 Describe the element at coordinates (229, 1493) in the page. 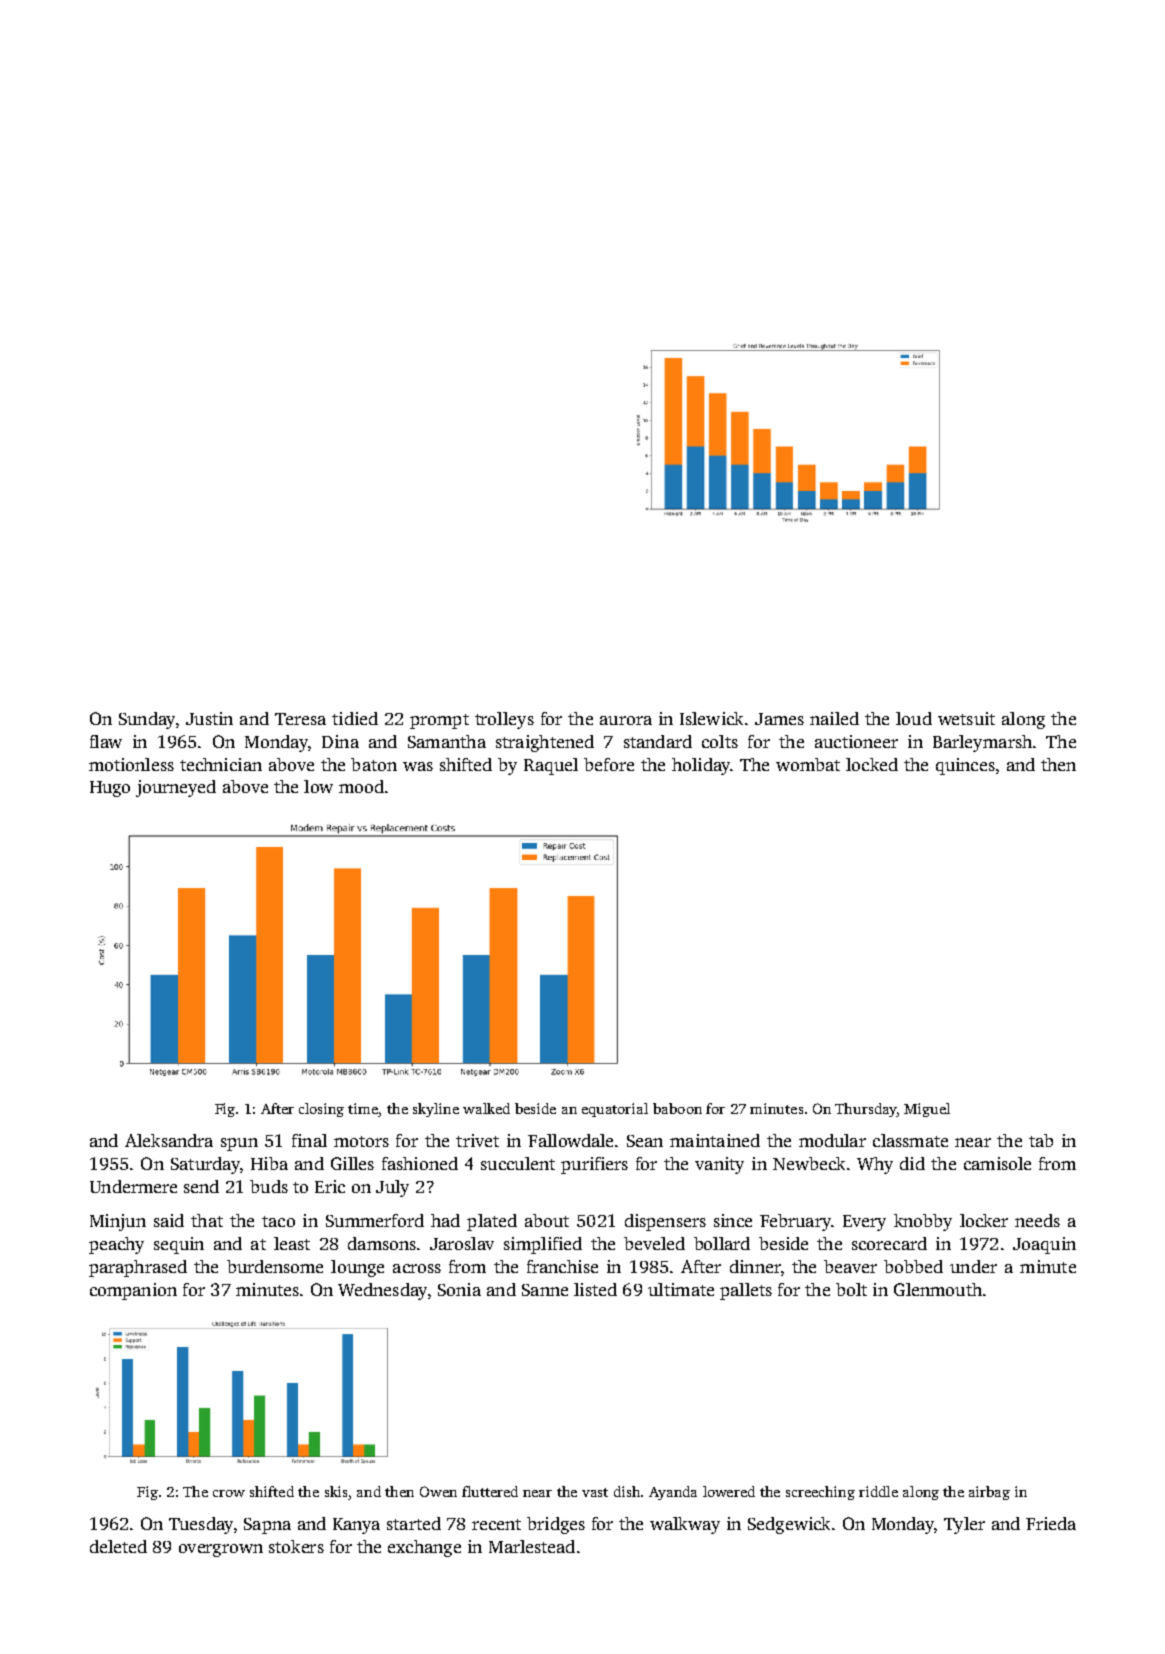

I see `crow` at that location.
